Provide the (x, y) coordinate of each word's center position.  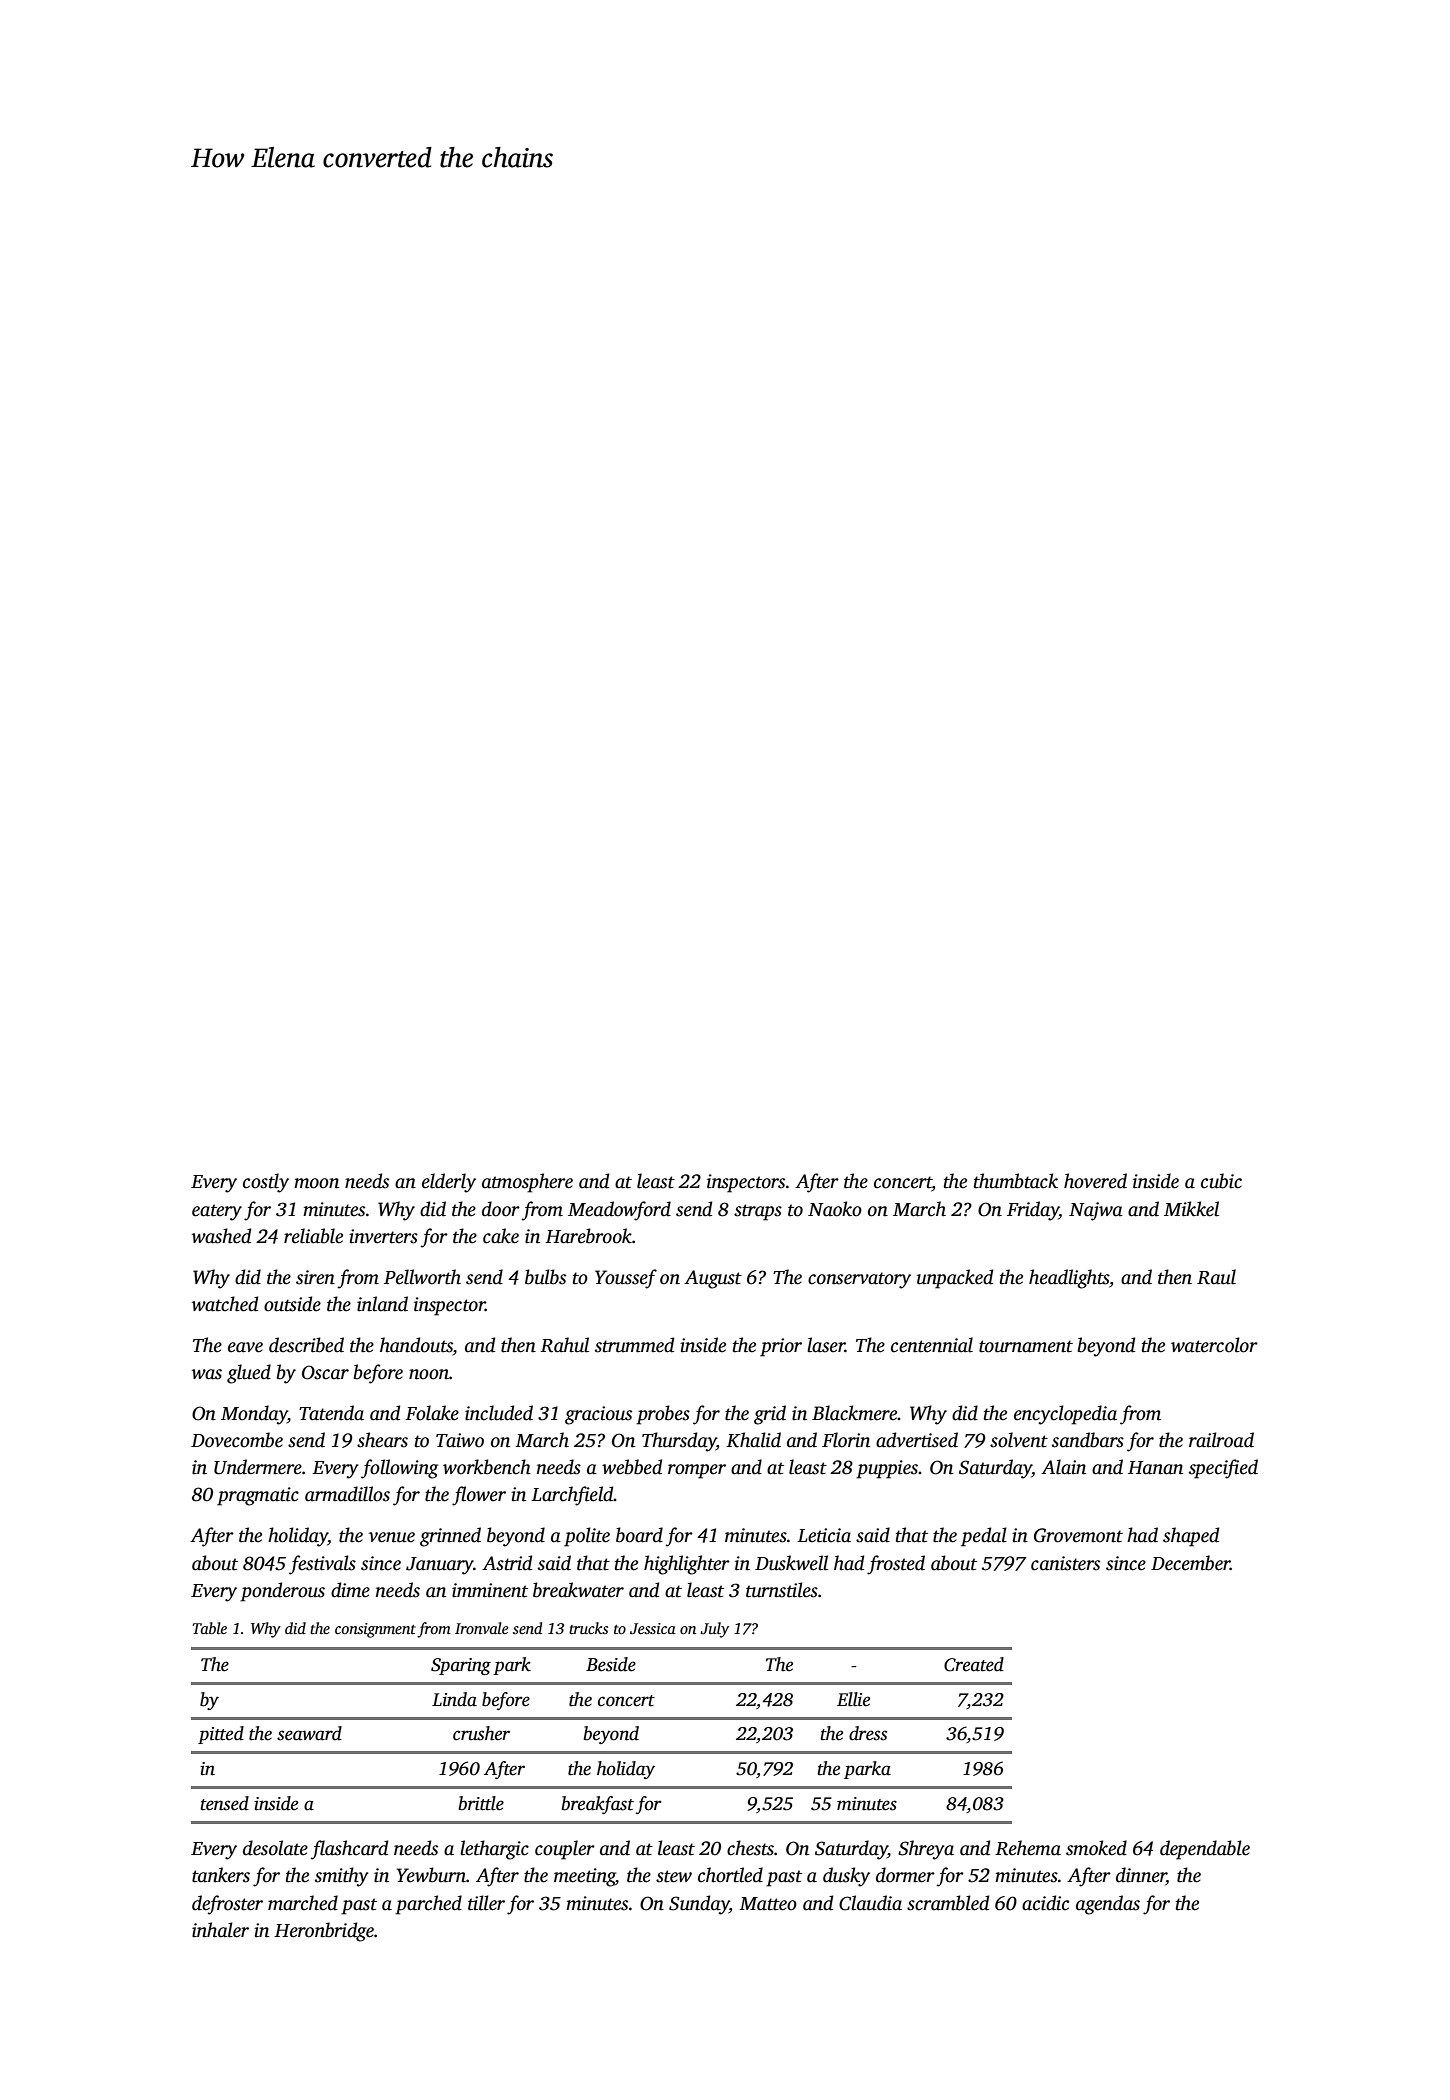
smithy (342, 1877)
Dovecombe (237, 1440)
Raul (1216, 1277)
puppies (887, 1469)
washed (221, 1236)
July (714, 1630)
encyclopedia (1065, 1415)
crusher (481, 1733)
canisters (1065, 1563)
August (713, 1279)
